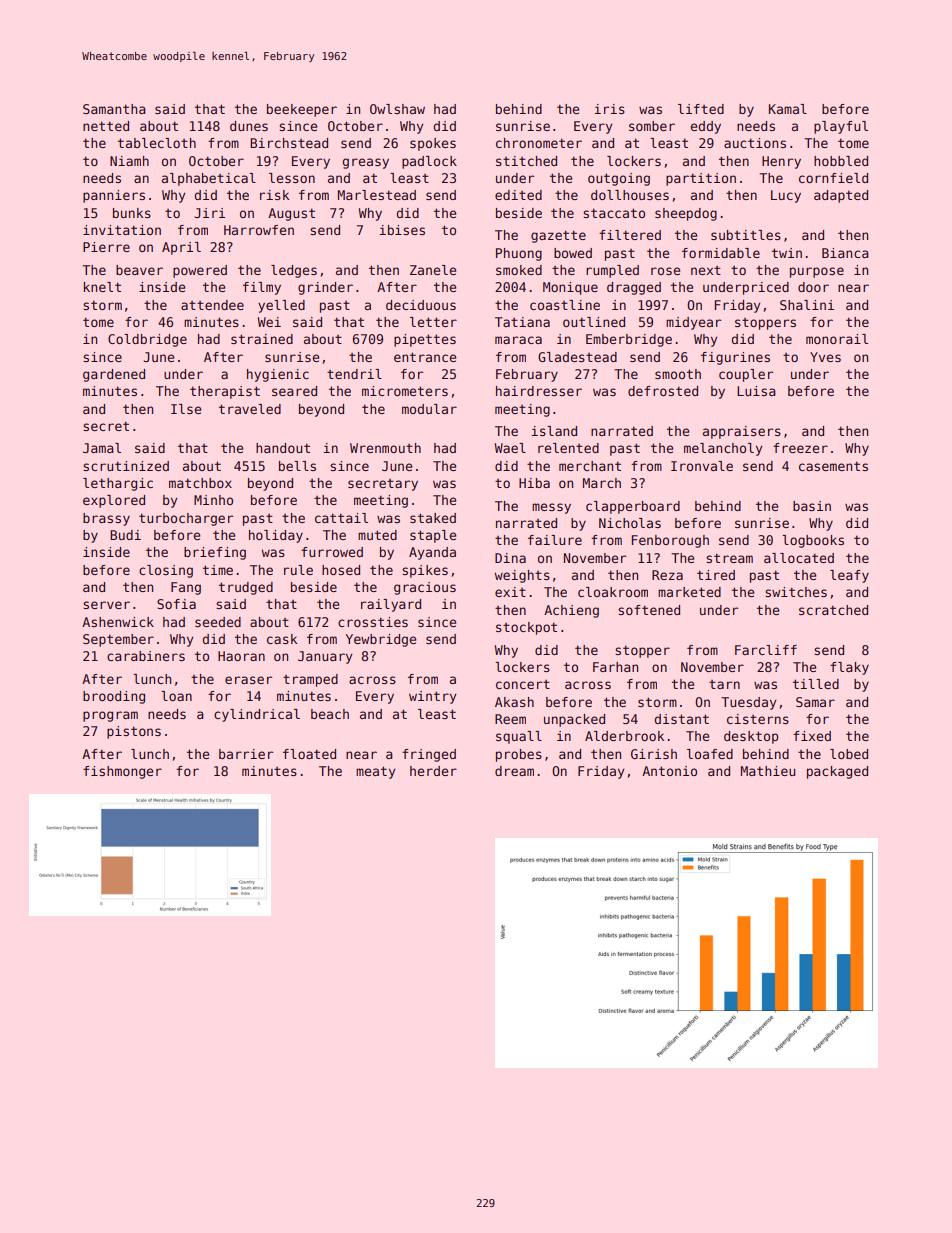 This page has width=952, height=1233. What do you see at coordinates (510, 719) in the page?
I see `Reem` at bounding box center [510, 719].
